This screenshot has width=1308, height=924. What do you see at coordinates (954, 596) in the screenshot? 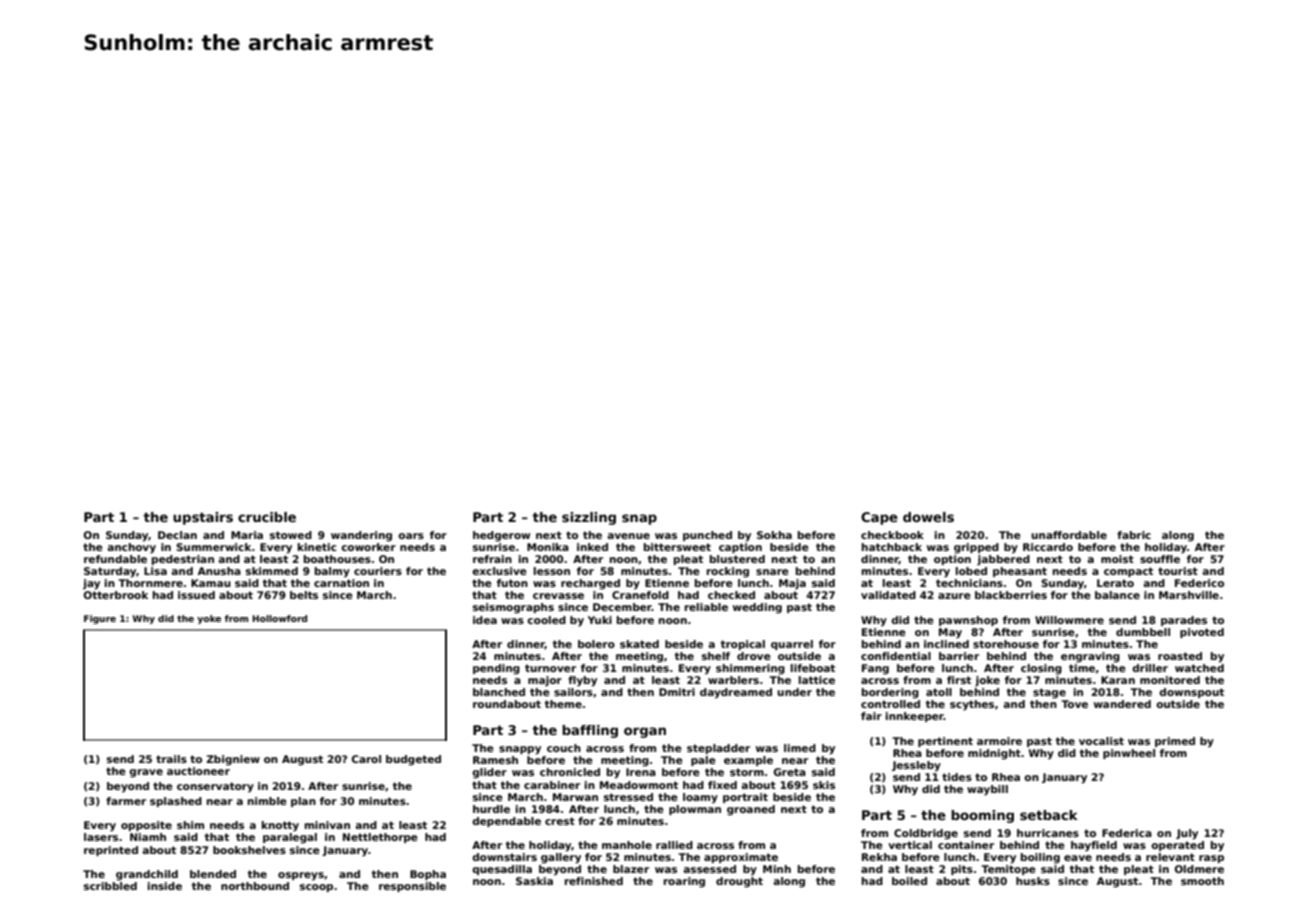
I see `azure` at bounding box center [954, 596].
